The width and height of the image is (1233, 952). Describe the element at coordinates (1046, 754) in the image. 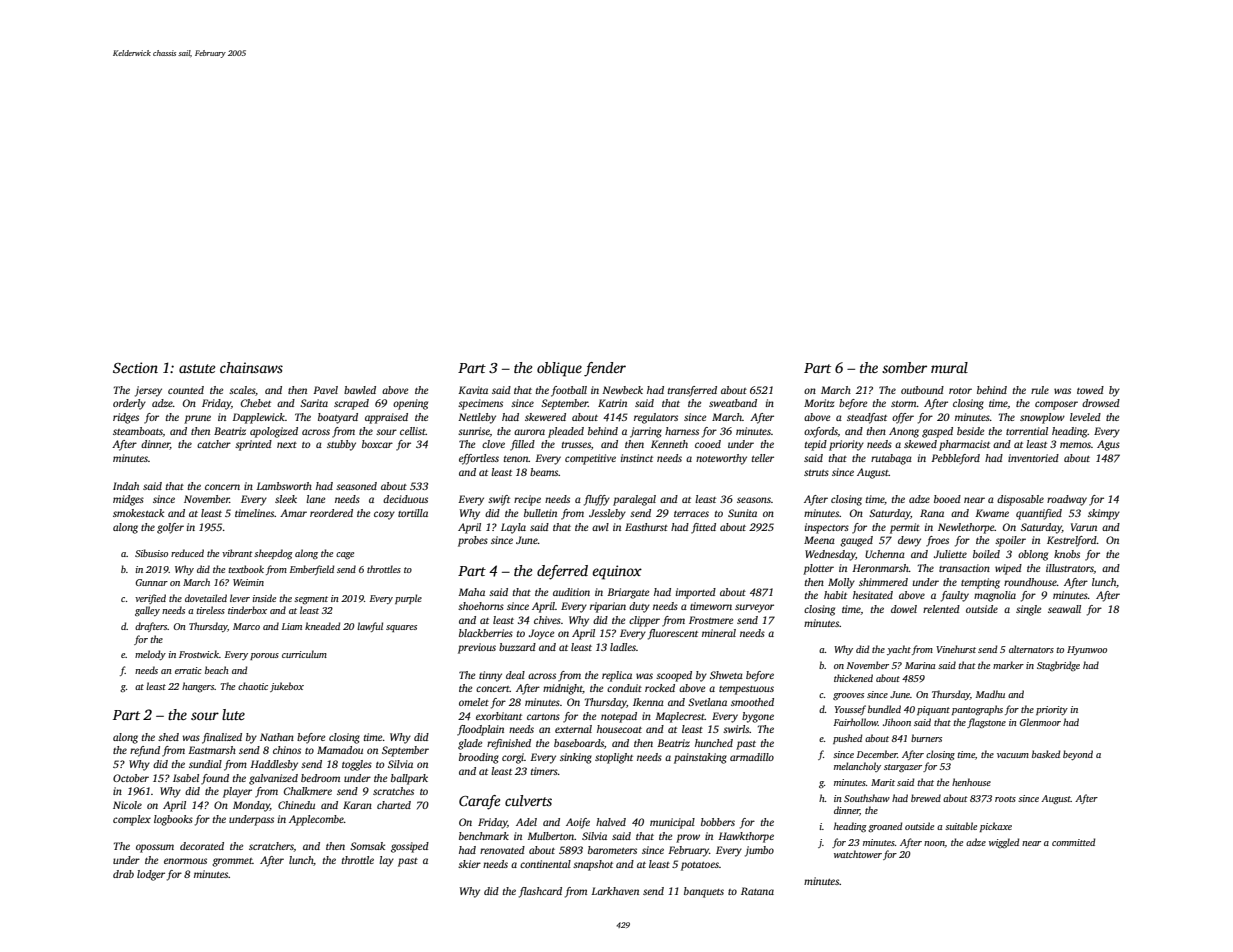

I see `basked` at that location.
